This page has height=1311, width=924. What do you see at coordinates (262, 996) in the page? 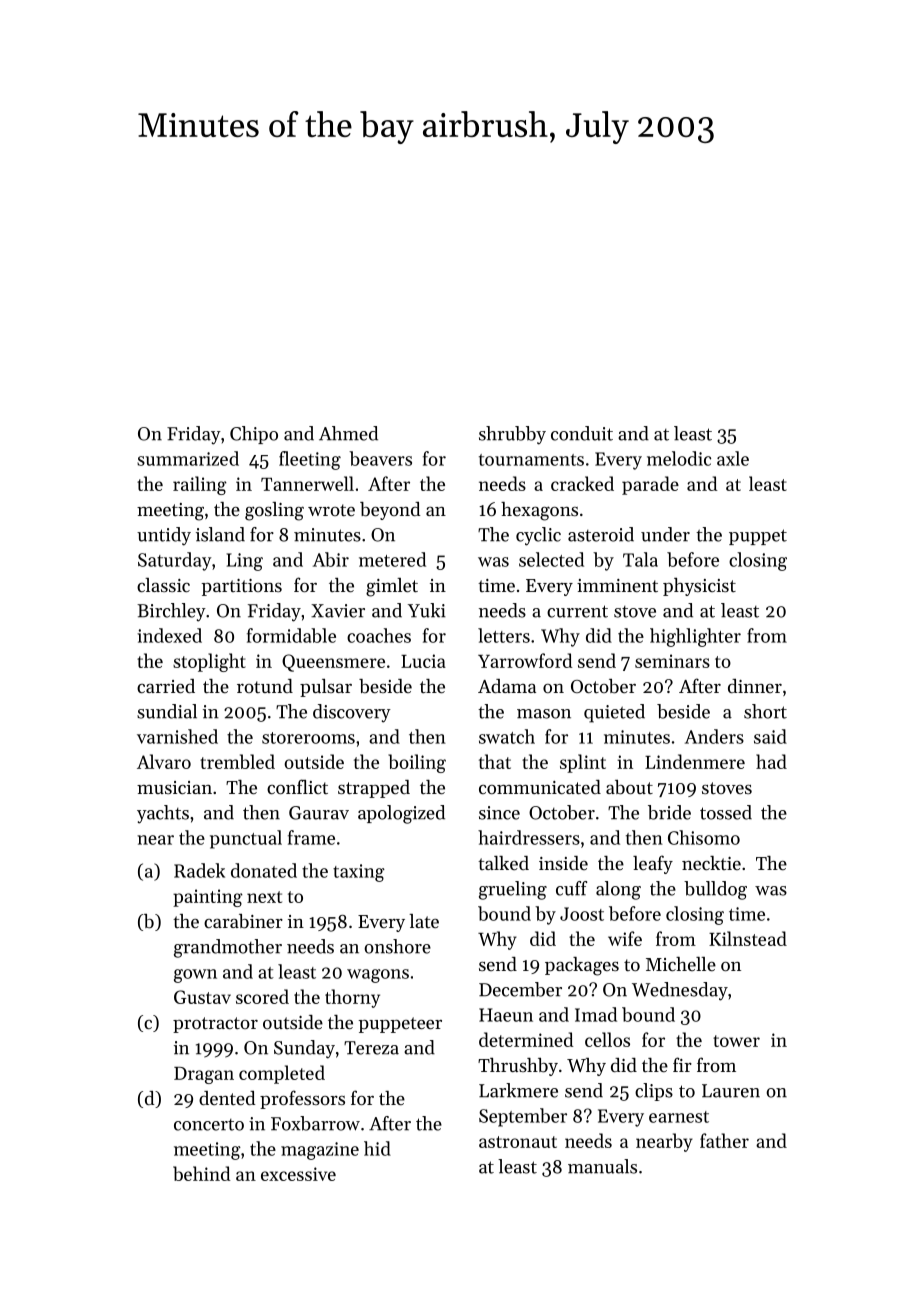
I see `scored` at bounding box center [262, 996].
